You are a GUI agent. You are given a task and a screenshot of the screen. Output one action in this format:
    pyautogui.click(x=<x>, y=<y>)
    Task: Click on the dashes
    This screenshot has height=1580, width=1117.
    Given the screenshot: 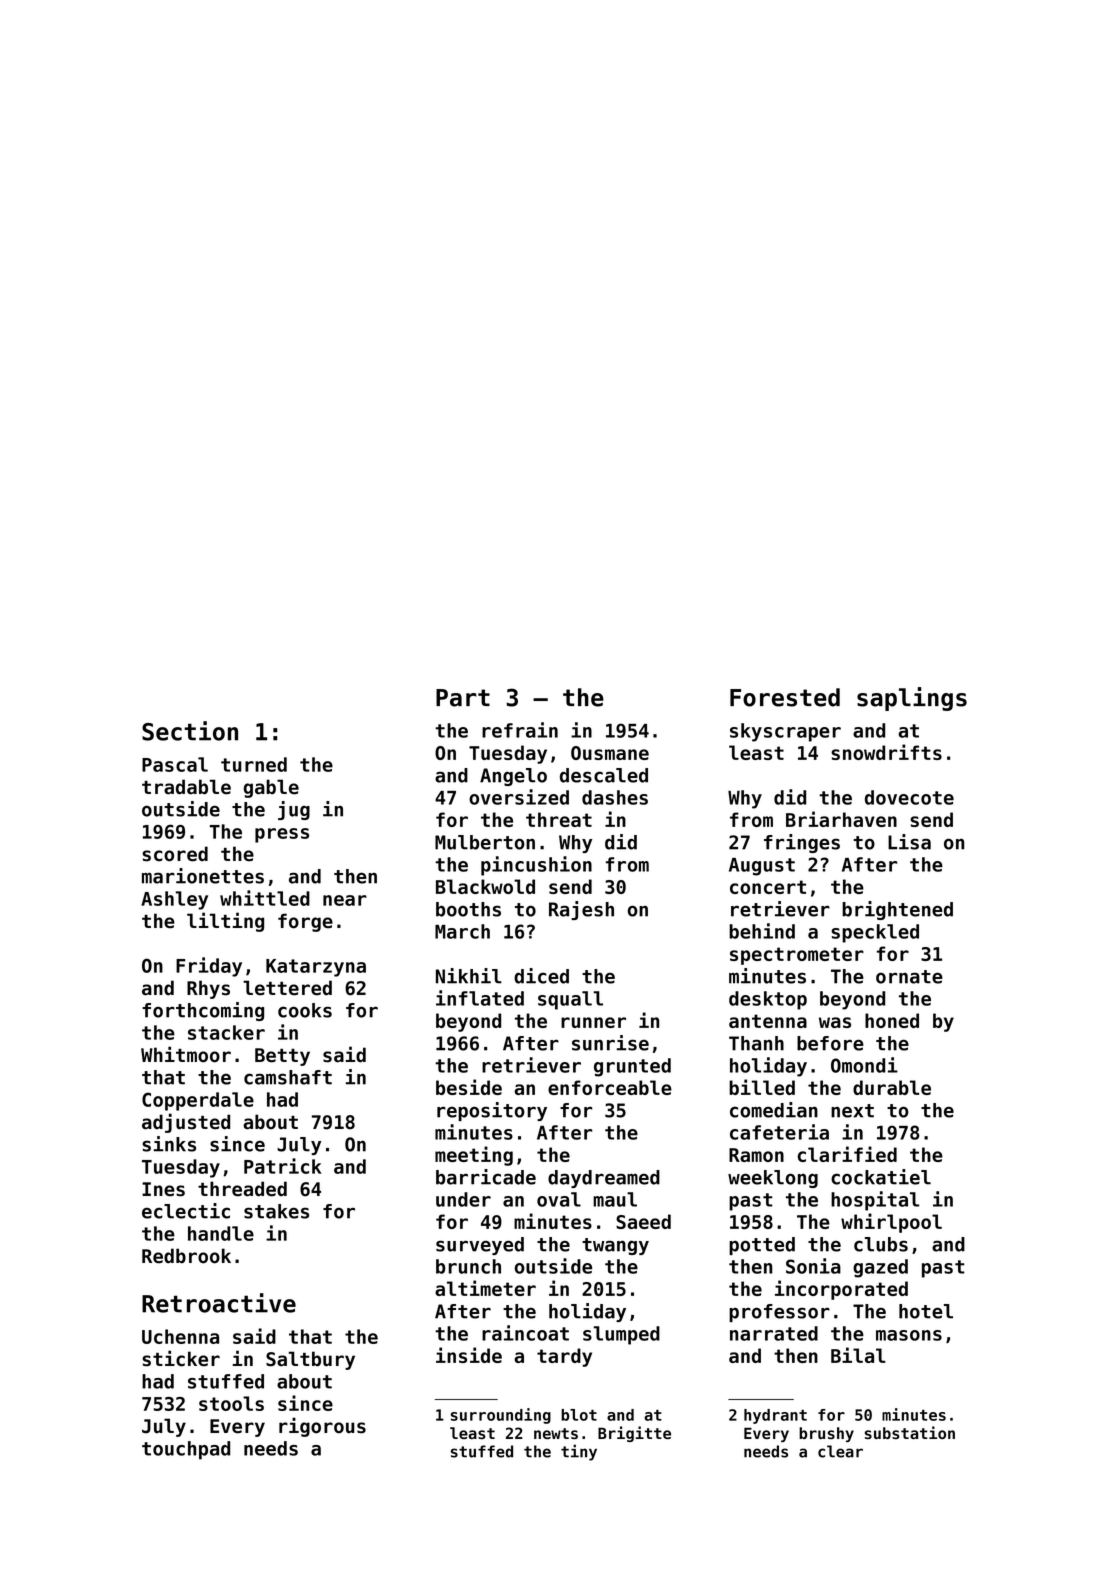 What is the action you would take?
    pyautogui.click(x=615, y=797)
